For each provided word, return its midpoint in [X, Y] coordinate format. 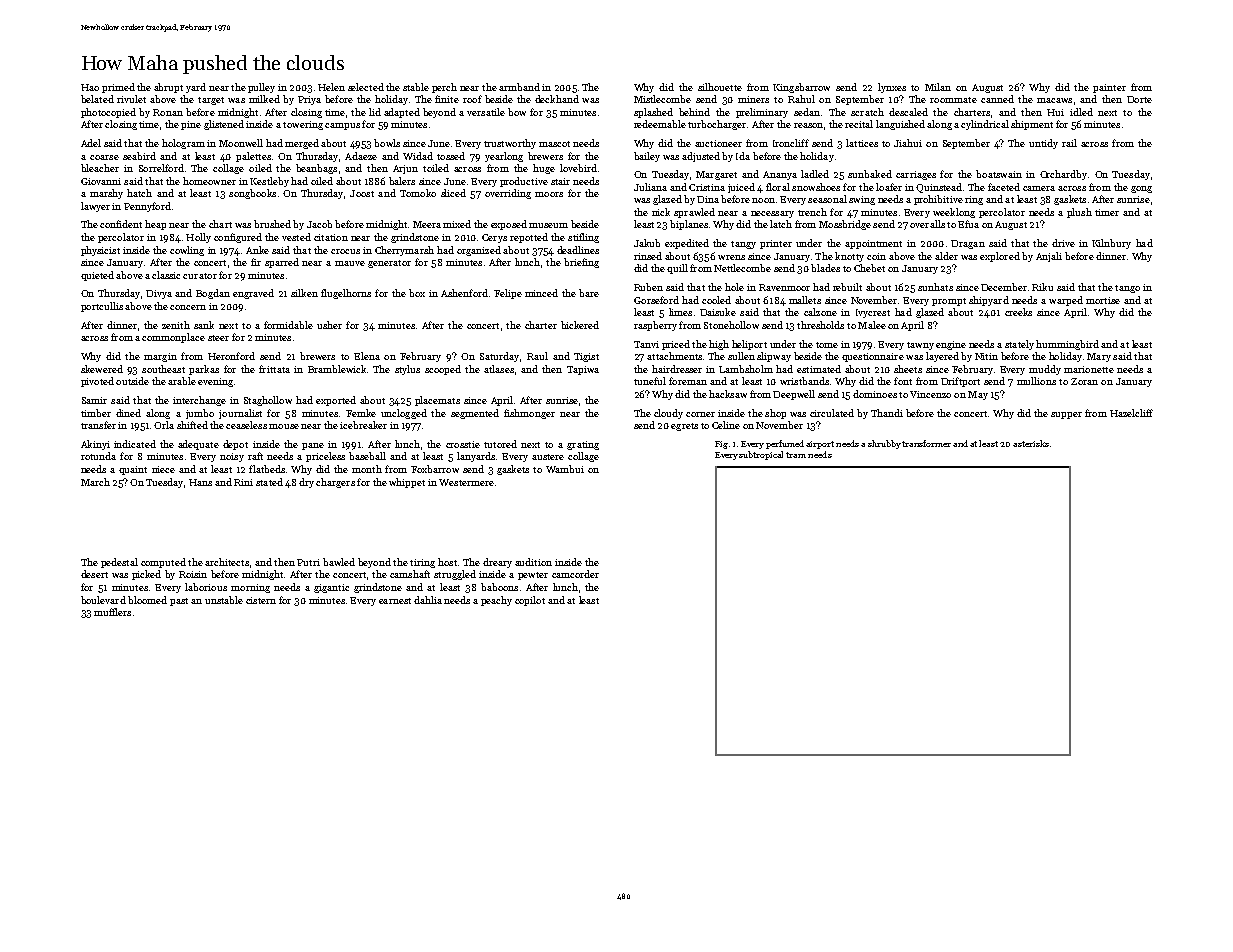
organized [479, 251]
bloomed [147, 600]
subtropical [761, 455]
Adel [91, 143]
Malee [872, 325]
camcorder [575, 574]
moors [549, 194]
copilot [530, 601]
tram [796, 455]
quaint [133, 470]
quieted [97, 276]
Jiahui [908, 143]
